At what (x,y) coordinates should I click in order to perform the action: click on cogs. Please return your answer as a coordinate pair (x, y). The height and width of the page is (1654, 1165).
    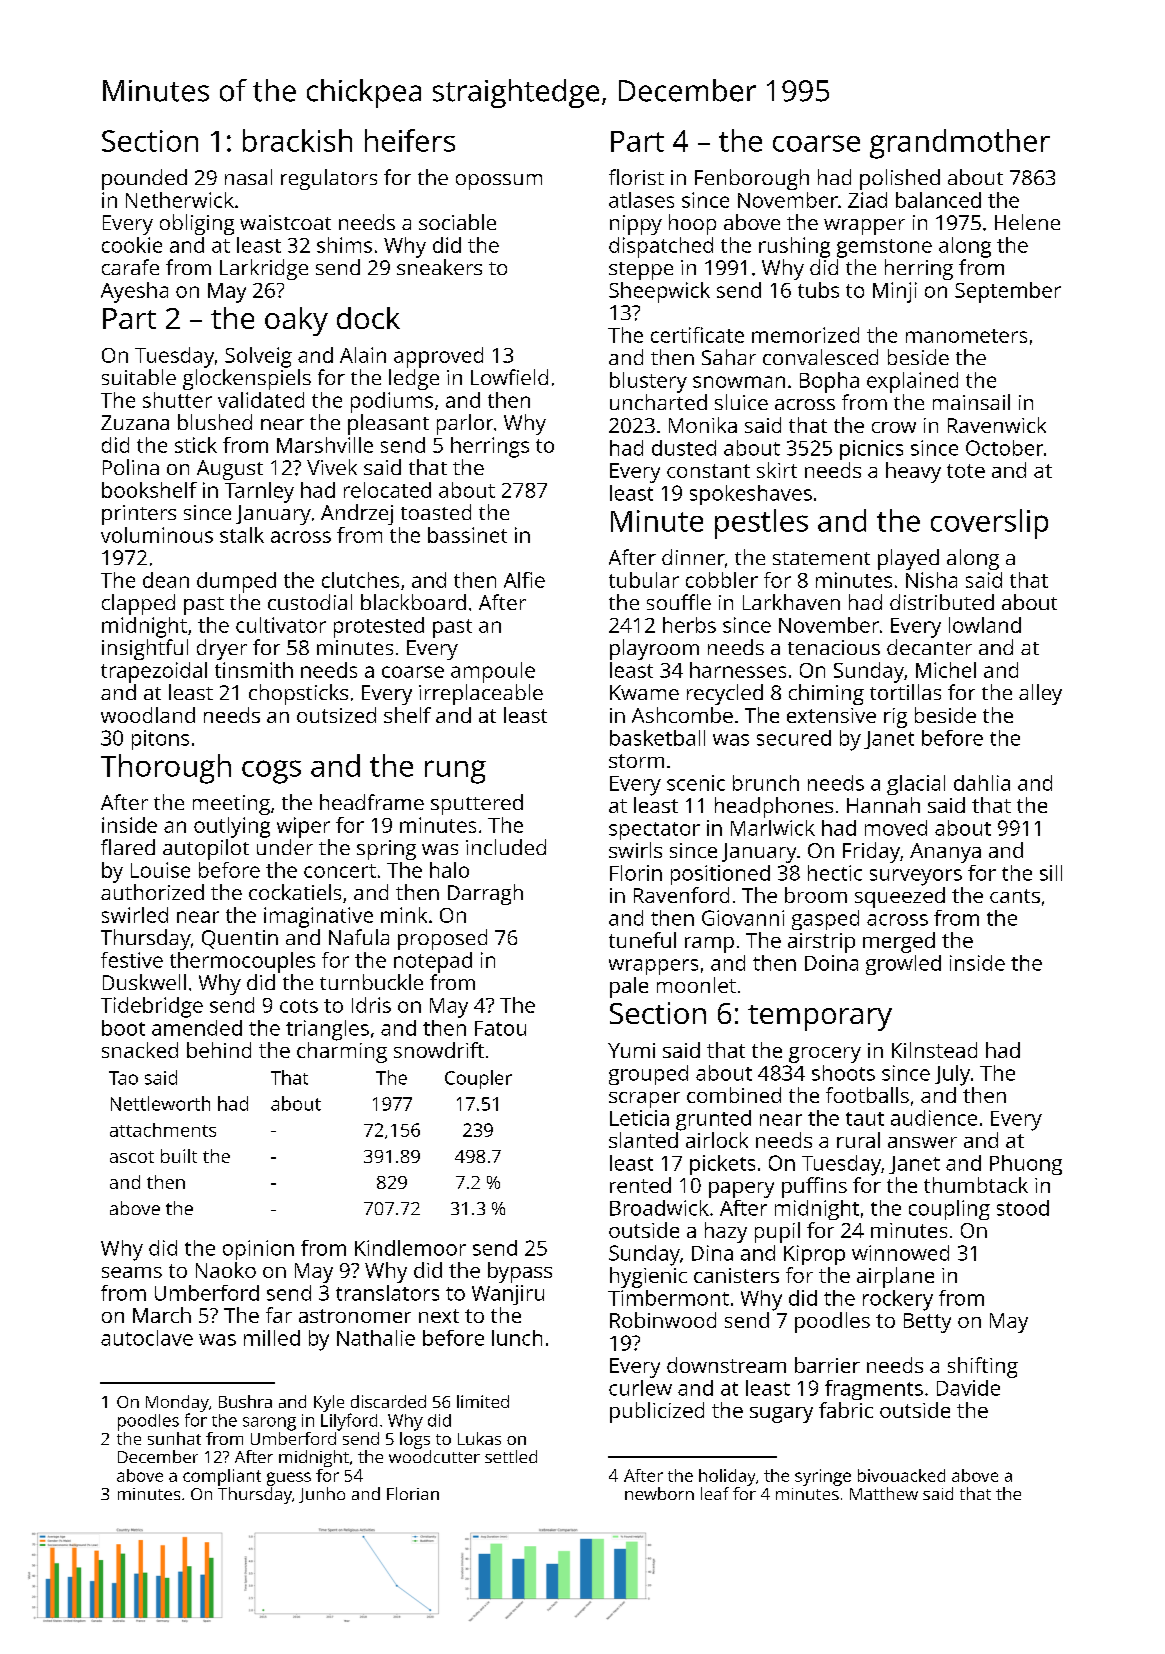
    Looking at the image, I should click on (271, 772).
